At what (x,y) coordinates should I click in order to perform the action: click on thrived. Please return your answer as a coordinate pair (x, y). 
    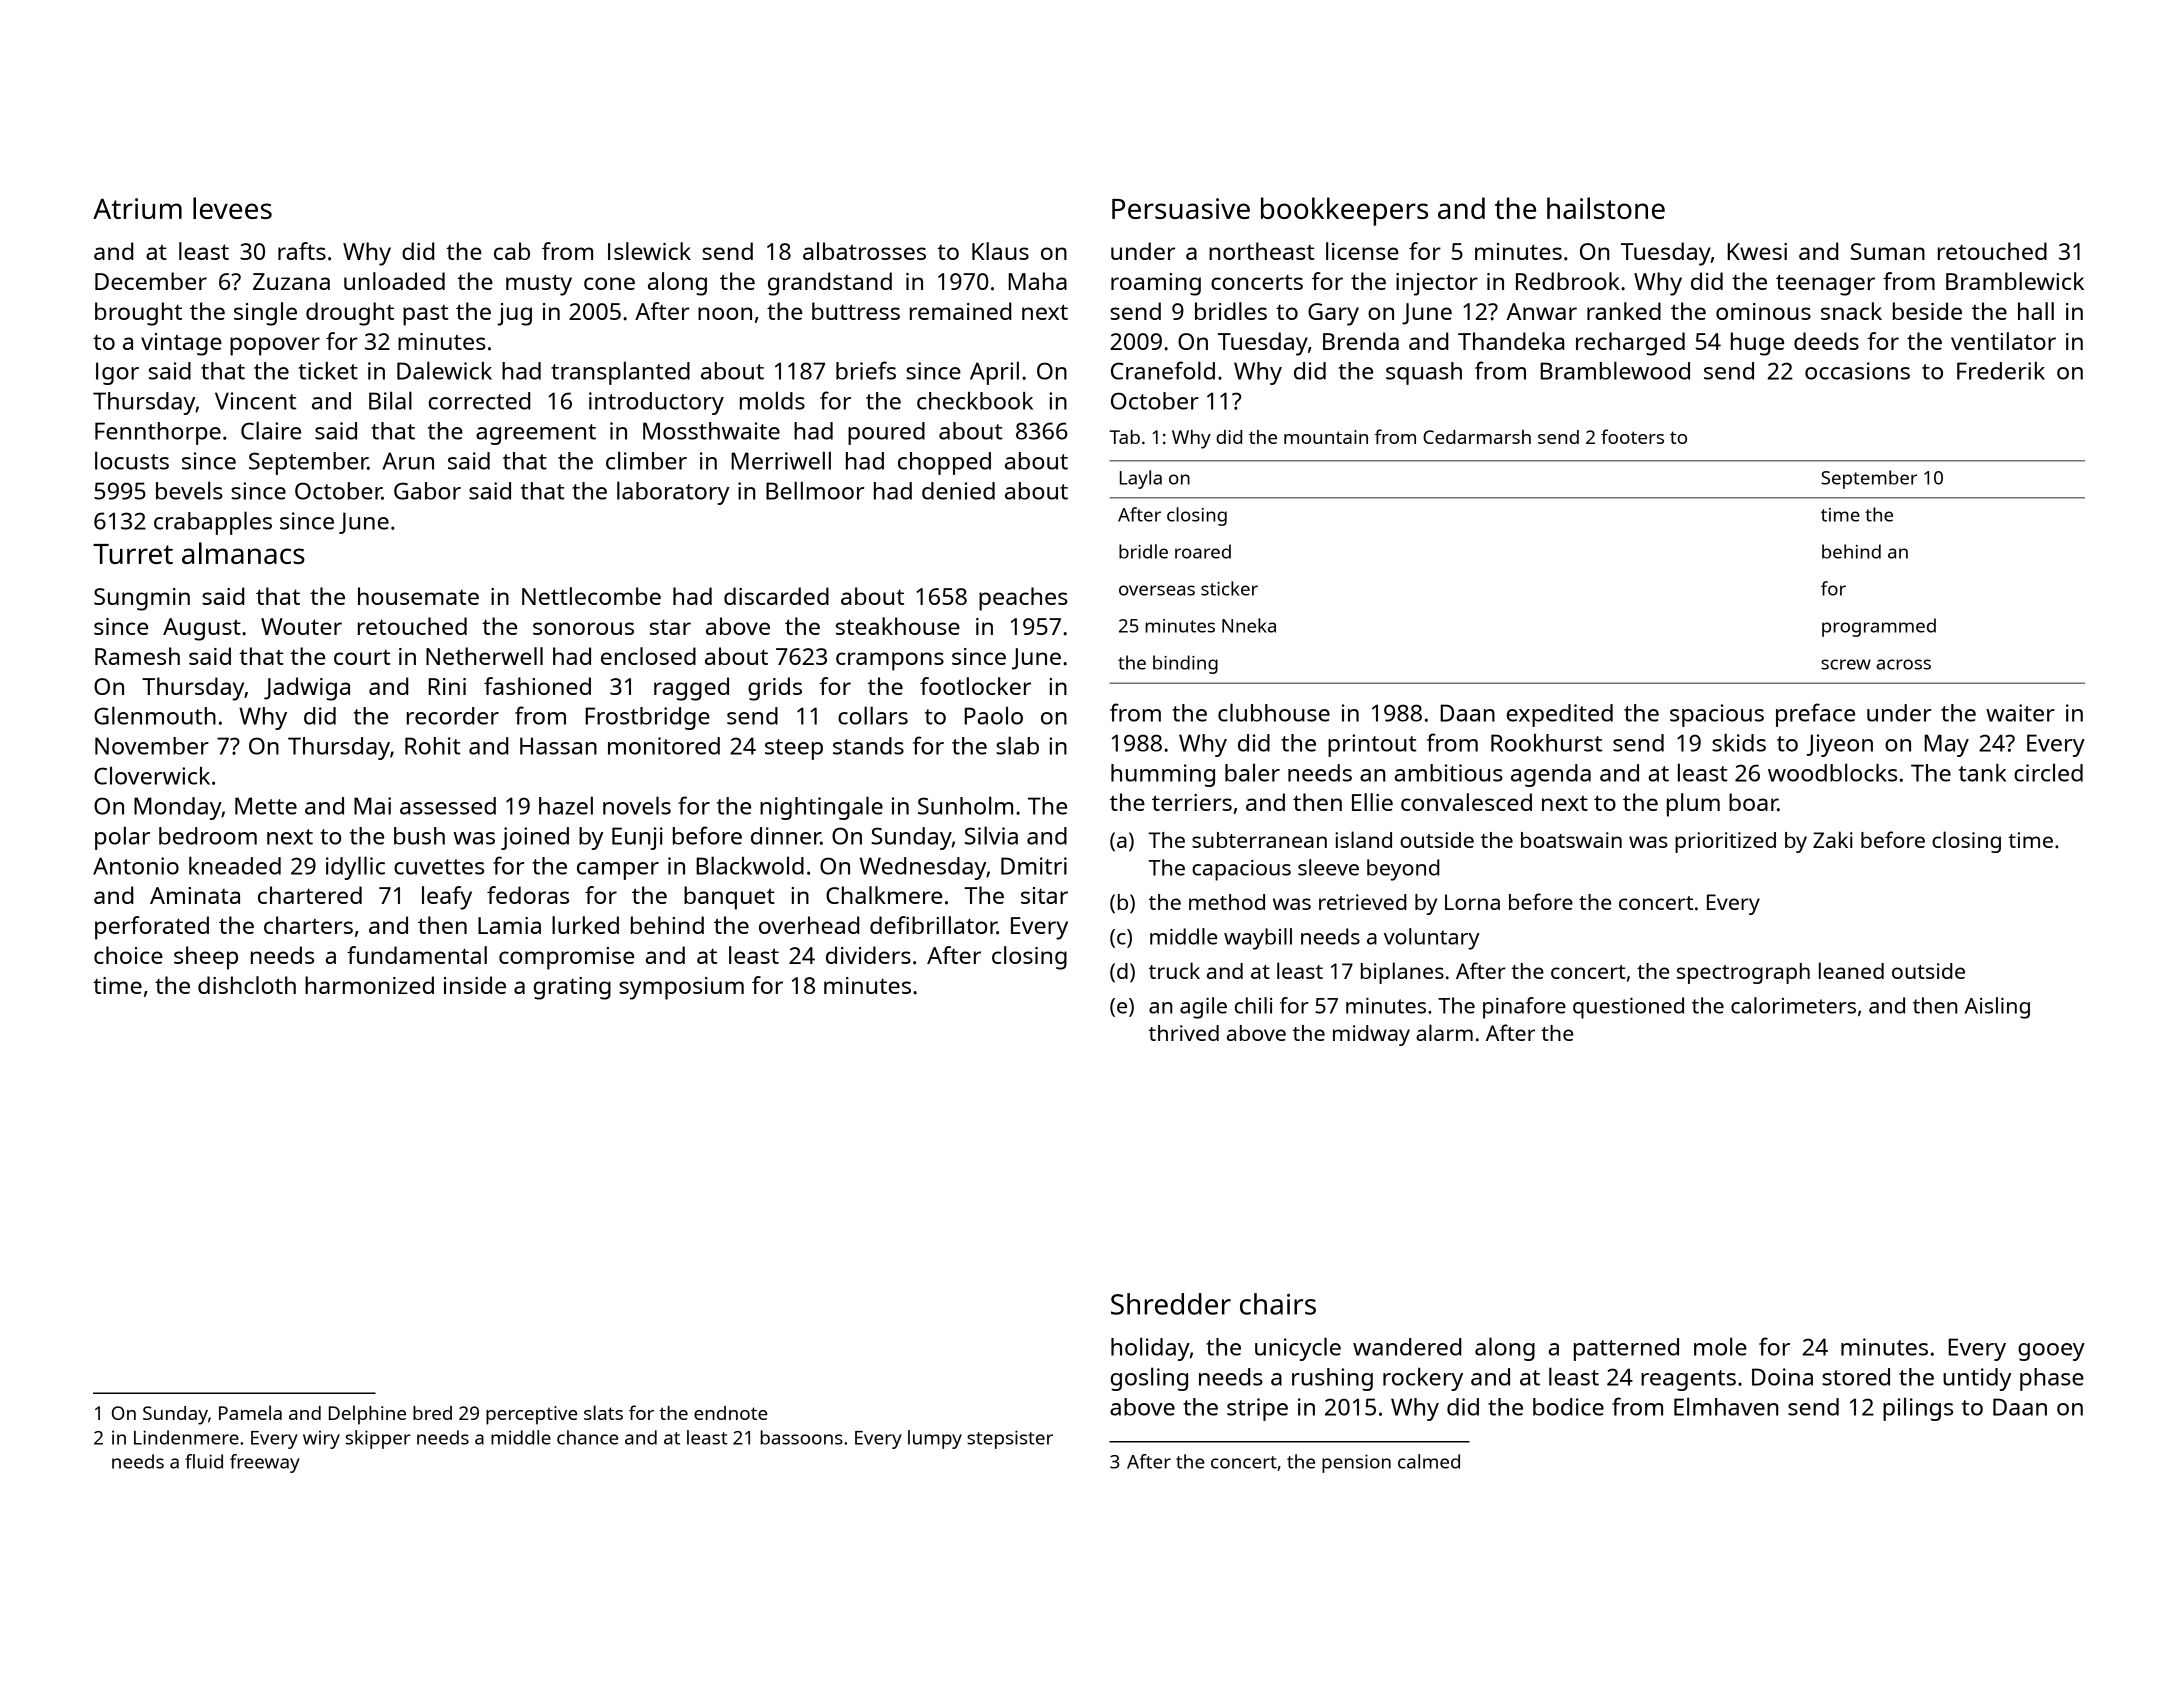
    Looking at the image, I should click on (1184, 1033).
